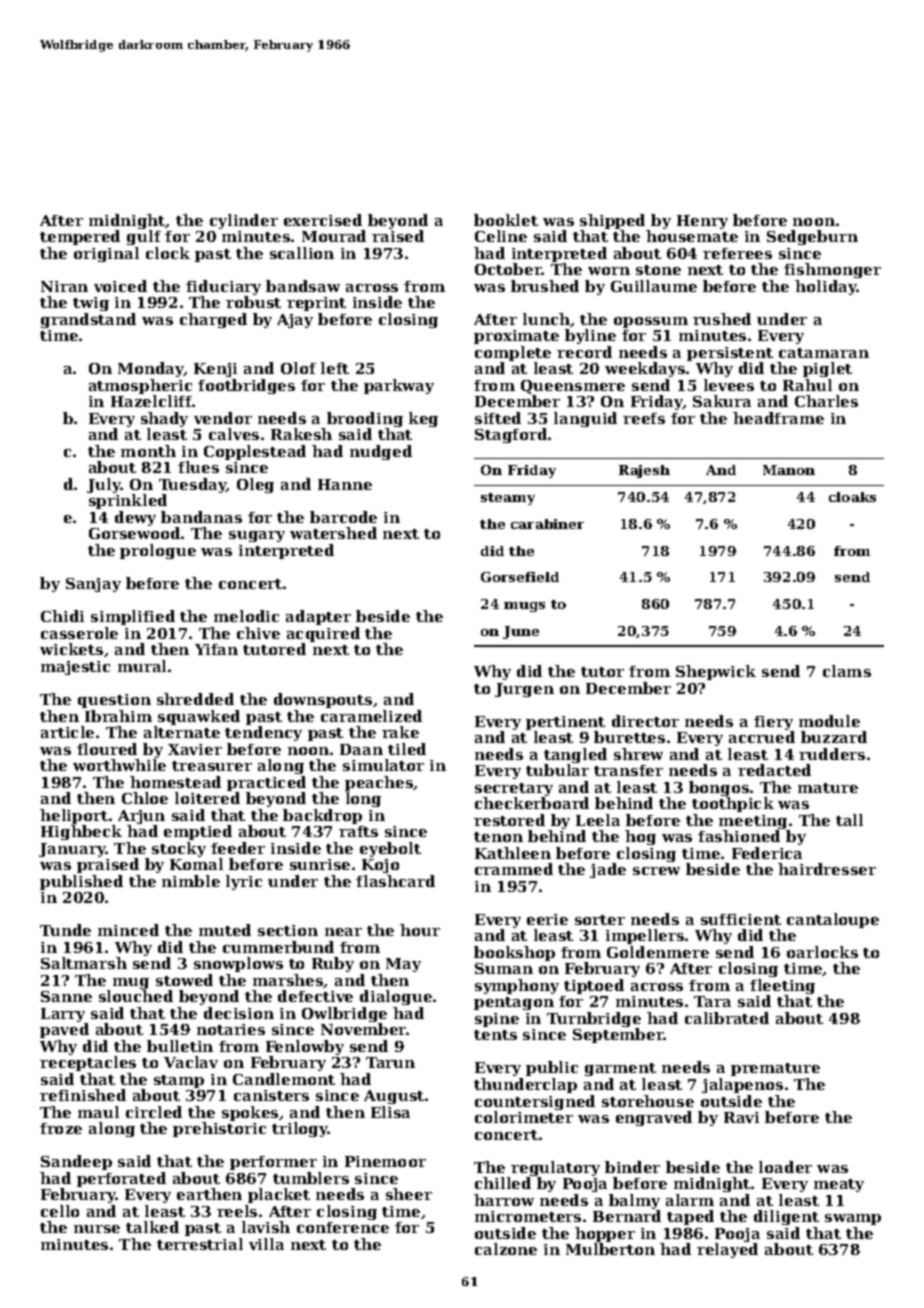 The image size is (924, 1308). What do you see at coordinates (80, 237) in the document?
I see `tempered` at bounding box center [80, 237].
